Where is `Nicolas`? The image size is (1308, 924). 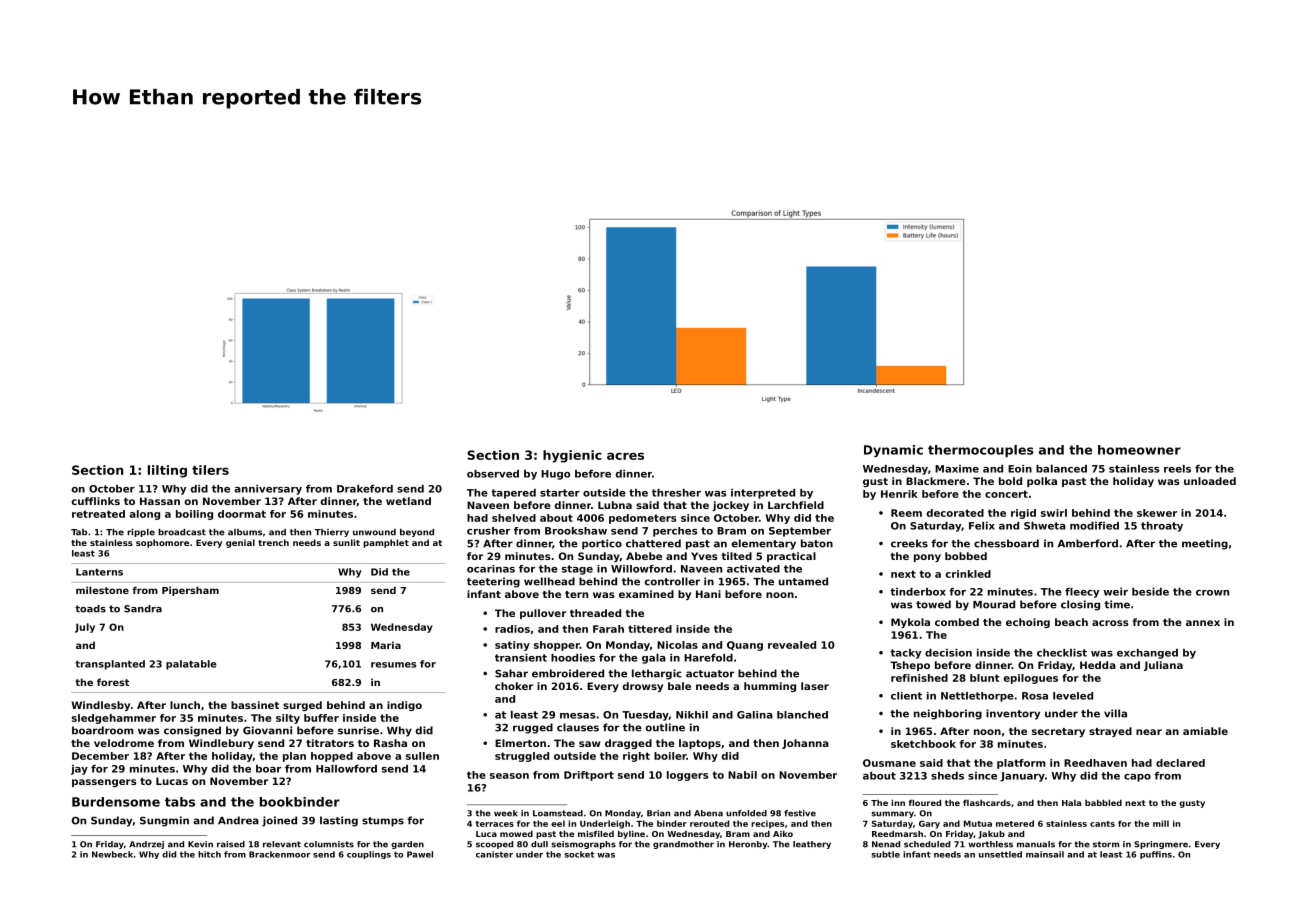 Nicolas is located at coordinates (677, 645).
